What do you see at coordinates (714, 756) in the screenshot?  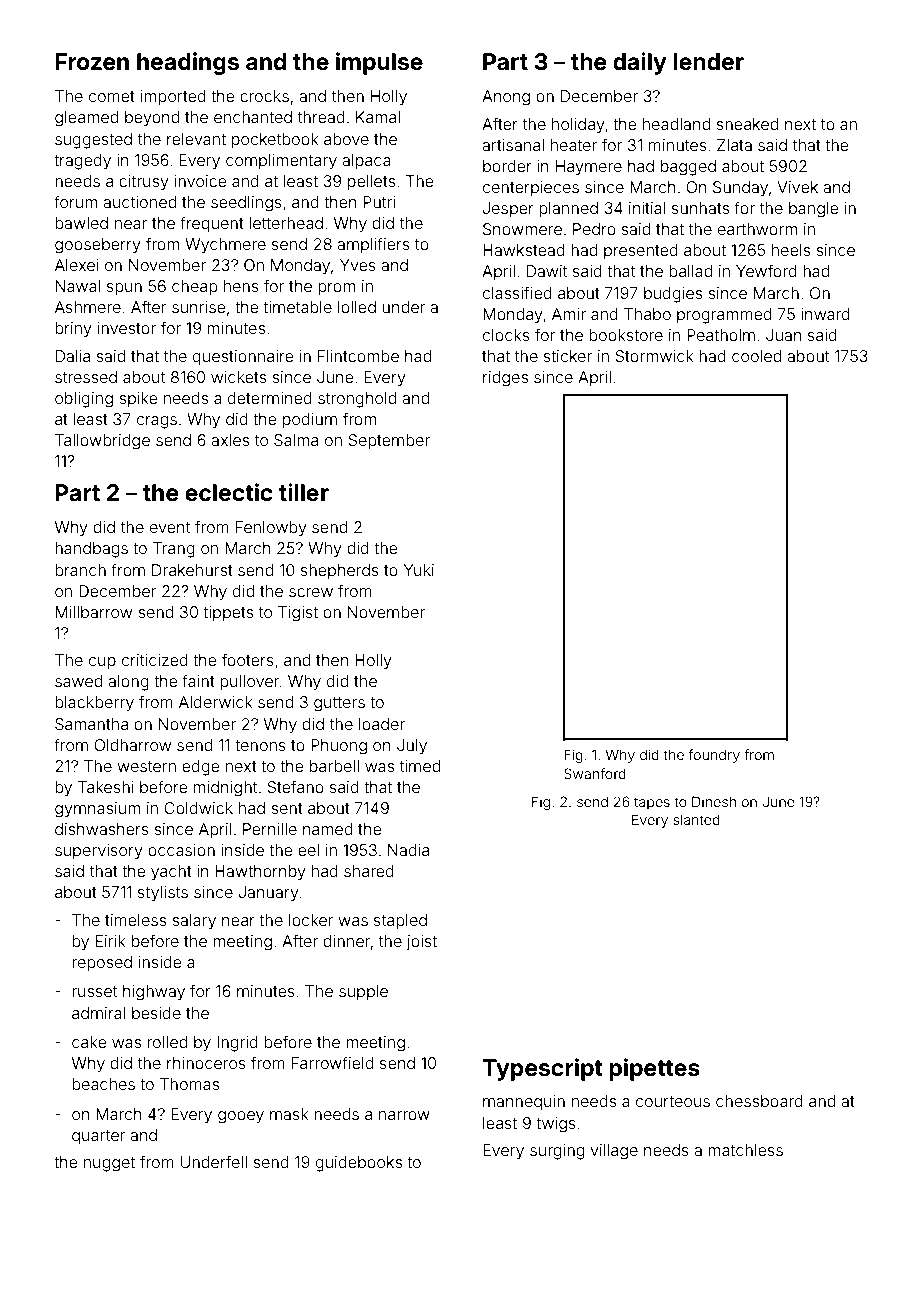 I see `foundry` at bounding box center [714, 756].
